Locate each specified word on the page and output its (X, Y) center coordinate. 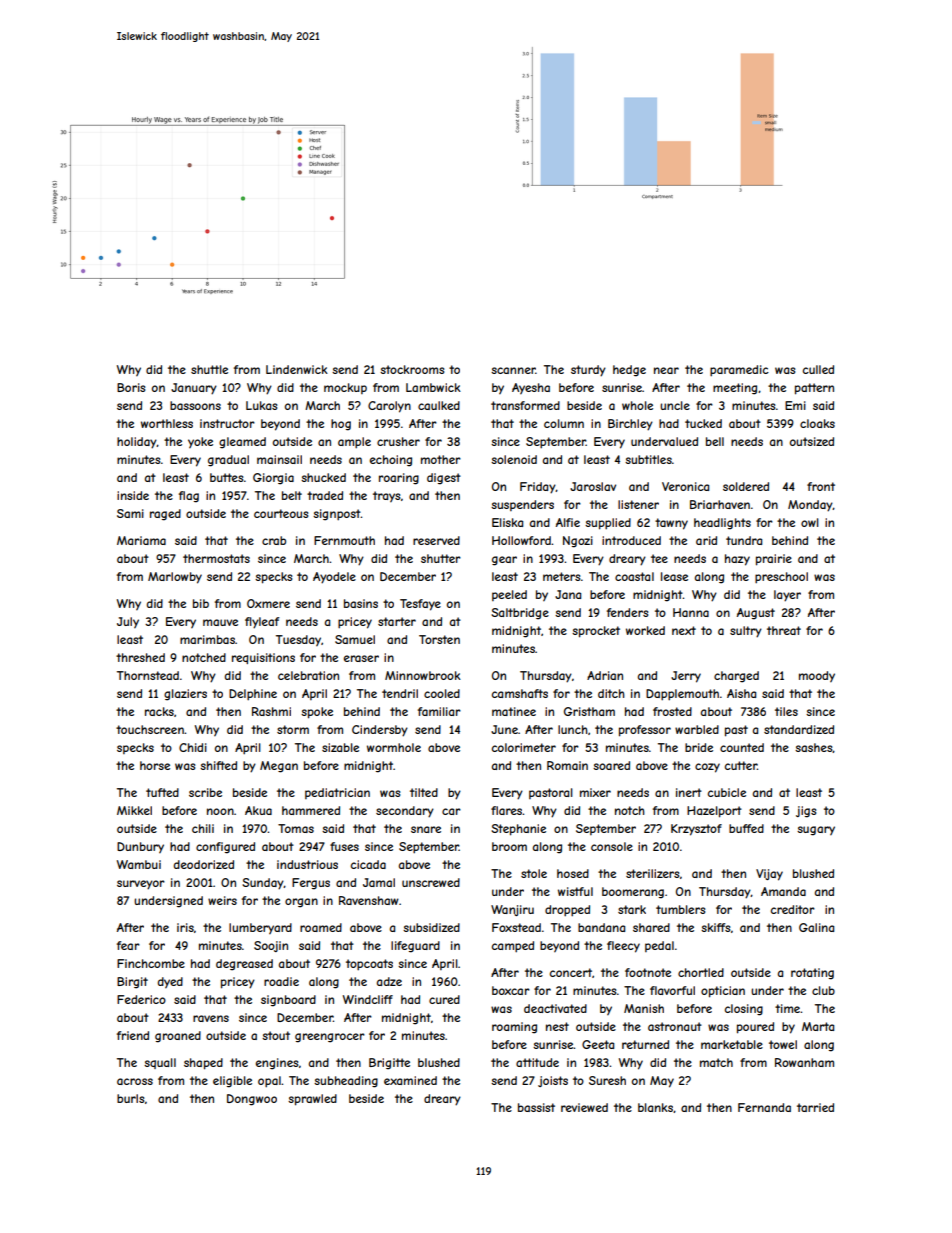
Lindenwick (297, 369)
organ (301, 903)
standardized (799, 729)
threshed (140, 657)
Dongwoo (252, 1100)
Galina (816, 927)
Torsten (439, 639)
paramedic (739, 371)
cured (444, 999)
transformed (525, 405)
